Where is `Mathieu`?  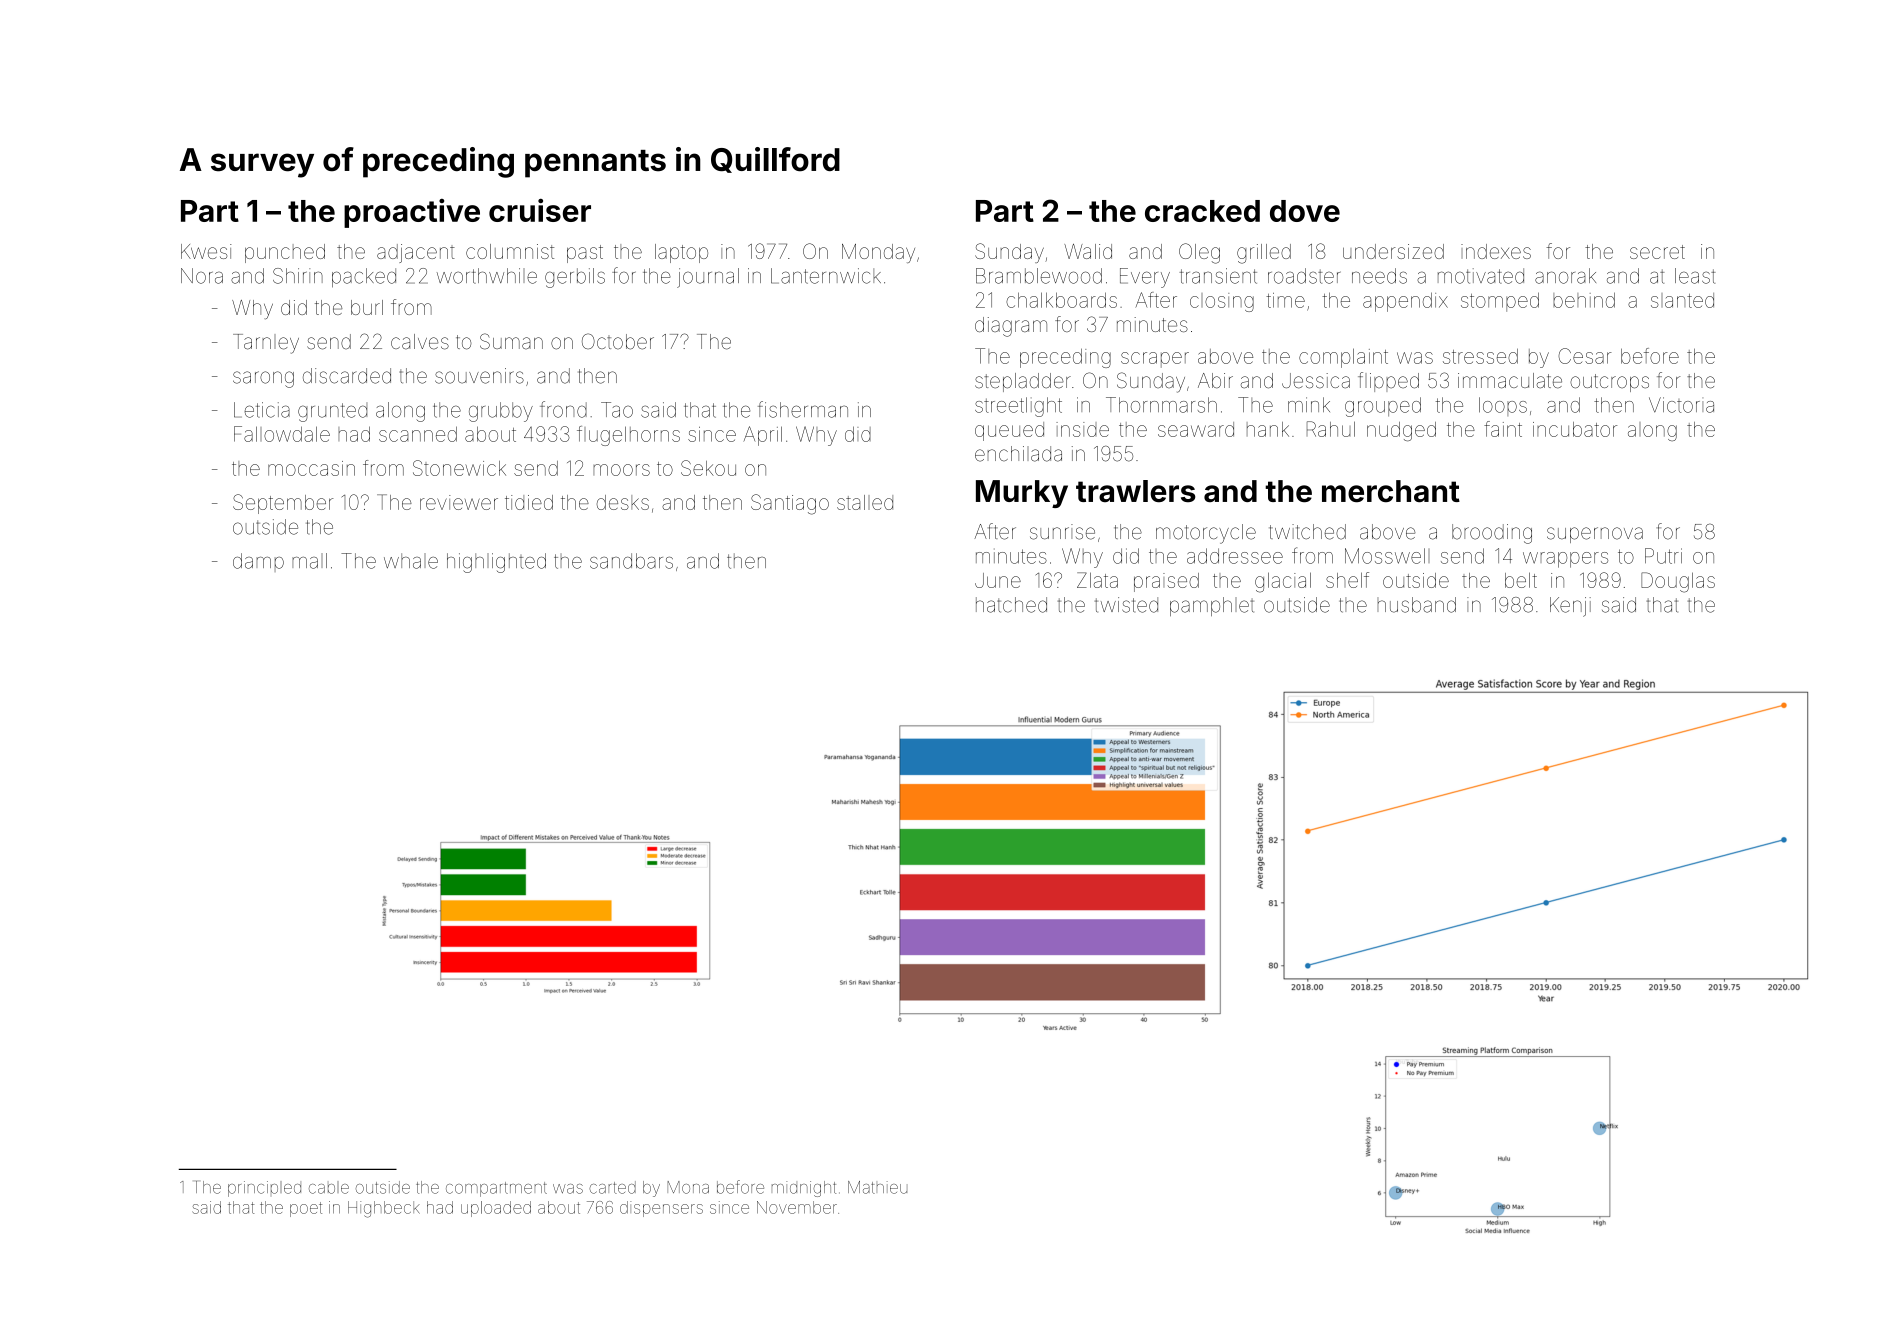 Mathieu is located at coordinates (877, 1187).
